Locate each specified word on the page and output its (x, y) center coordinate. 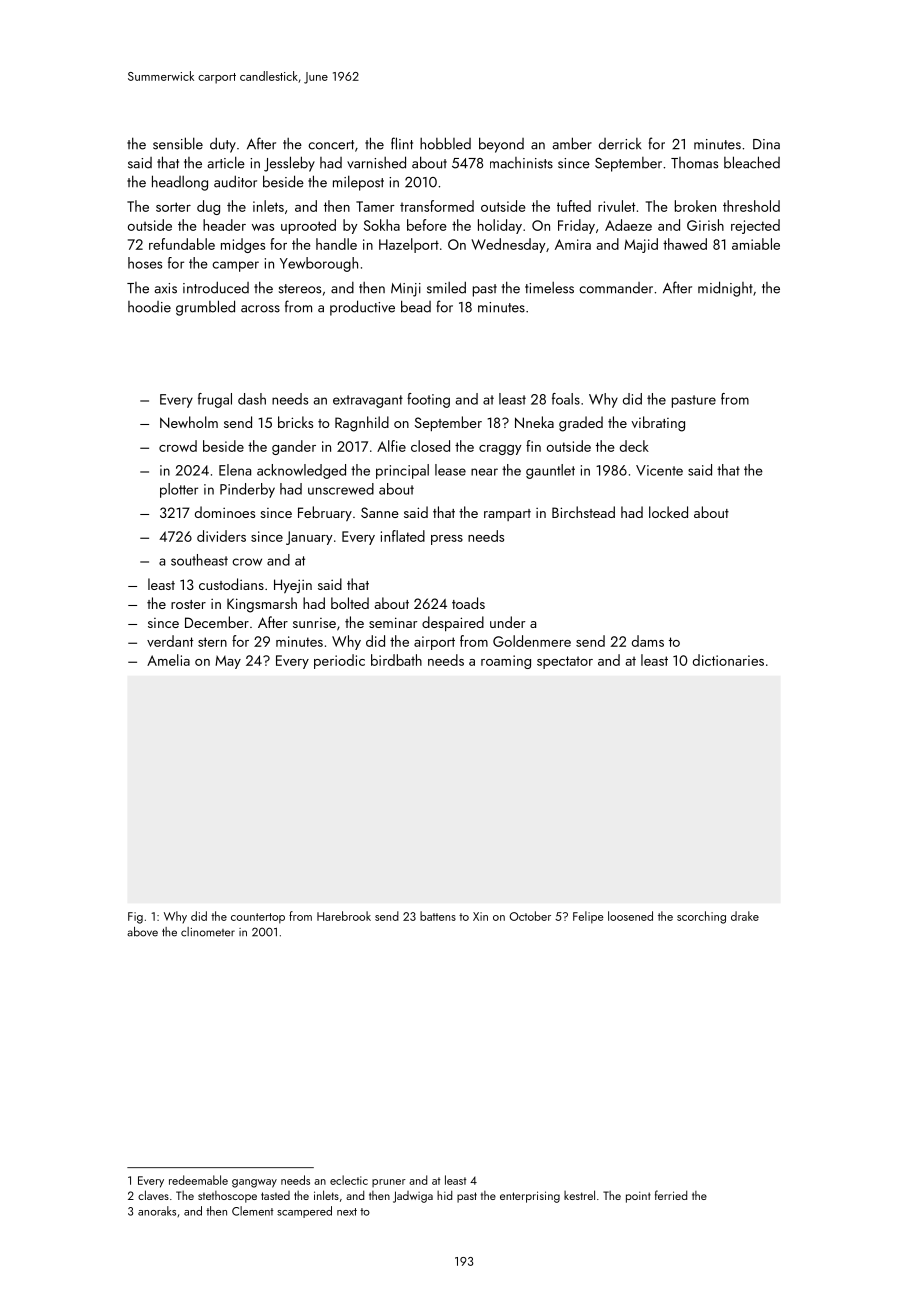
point (638, 1197)
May (228, 662)
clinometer (208, 932)
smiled (446, 287)
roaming (506, 662)
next (347, 1212)
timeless (549, 288)
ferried (671, 1195)
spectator (565, 662)
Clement (253, 1211)
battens (438, 916)
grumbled (205, 308)
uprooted (308, 226)
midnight (725, 289)
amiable (756, 244)
